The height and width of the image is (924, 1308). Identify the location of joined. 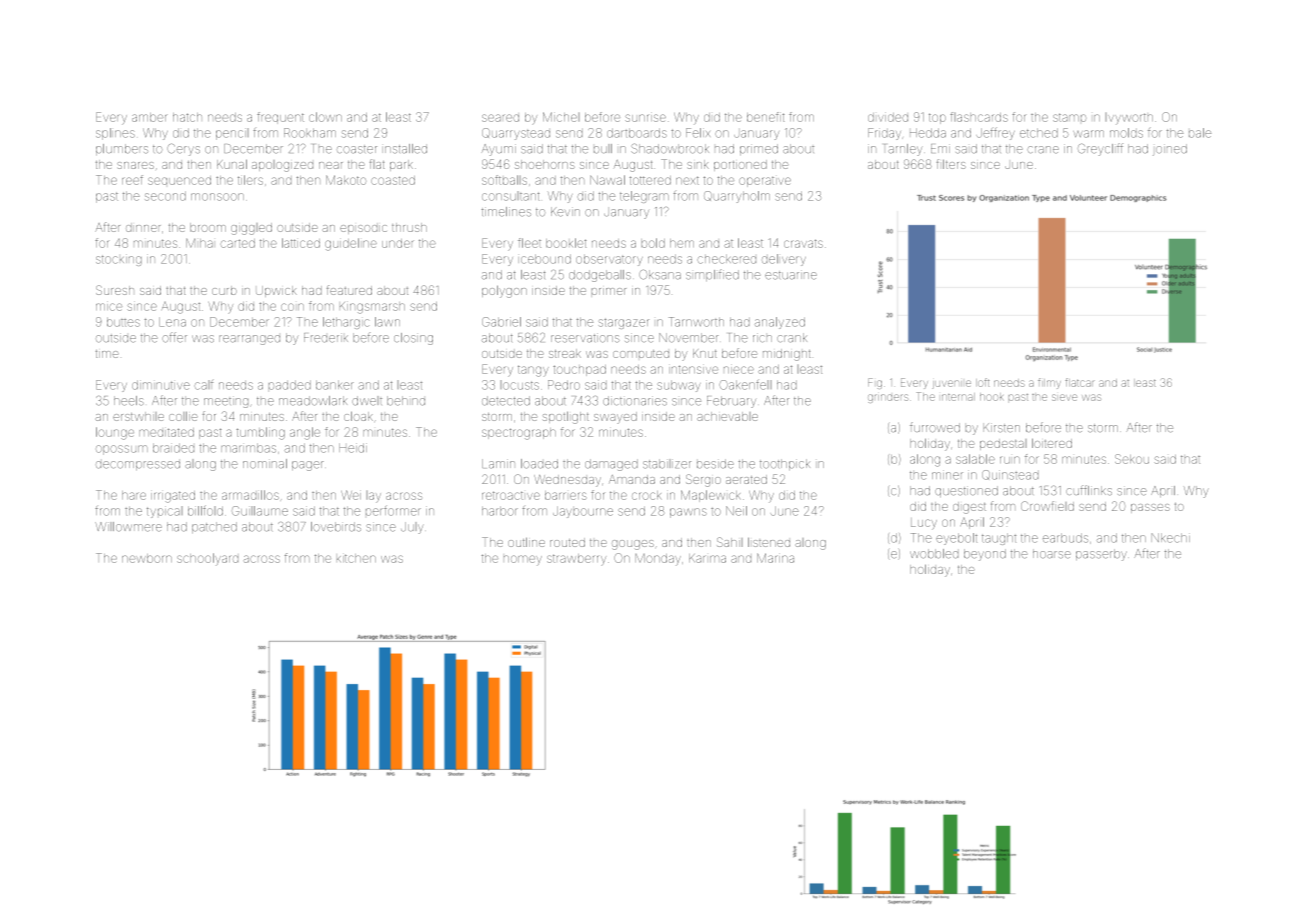
(1170, 150).
